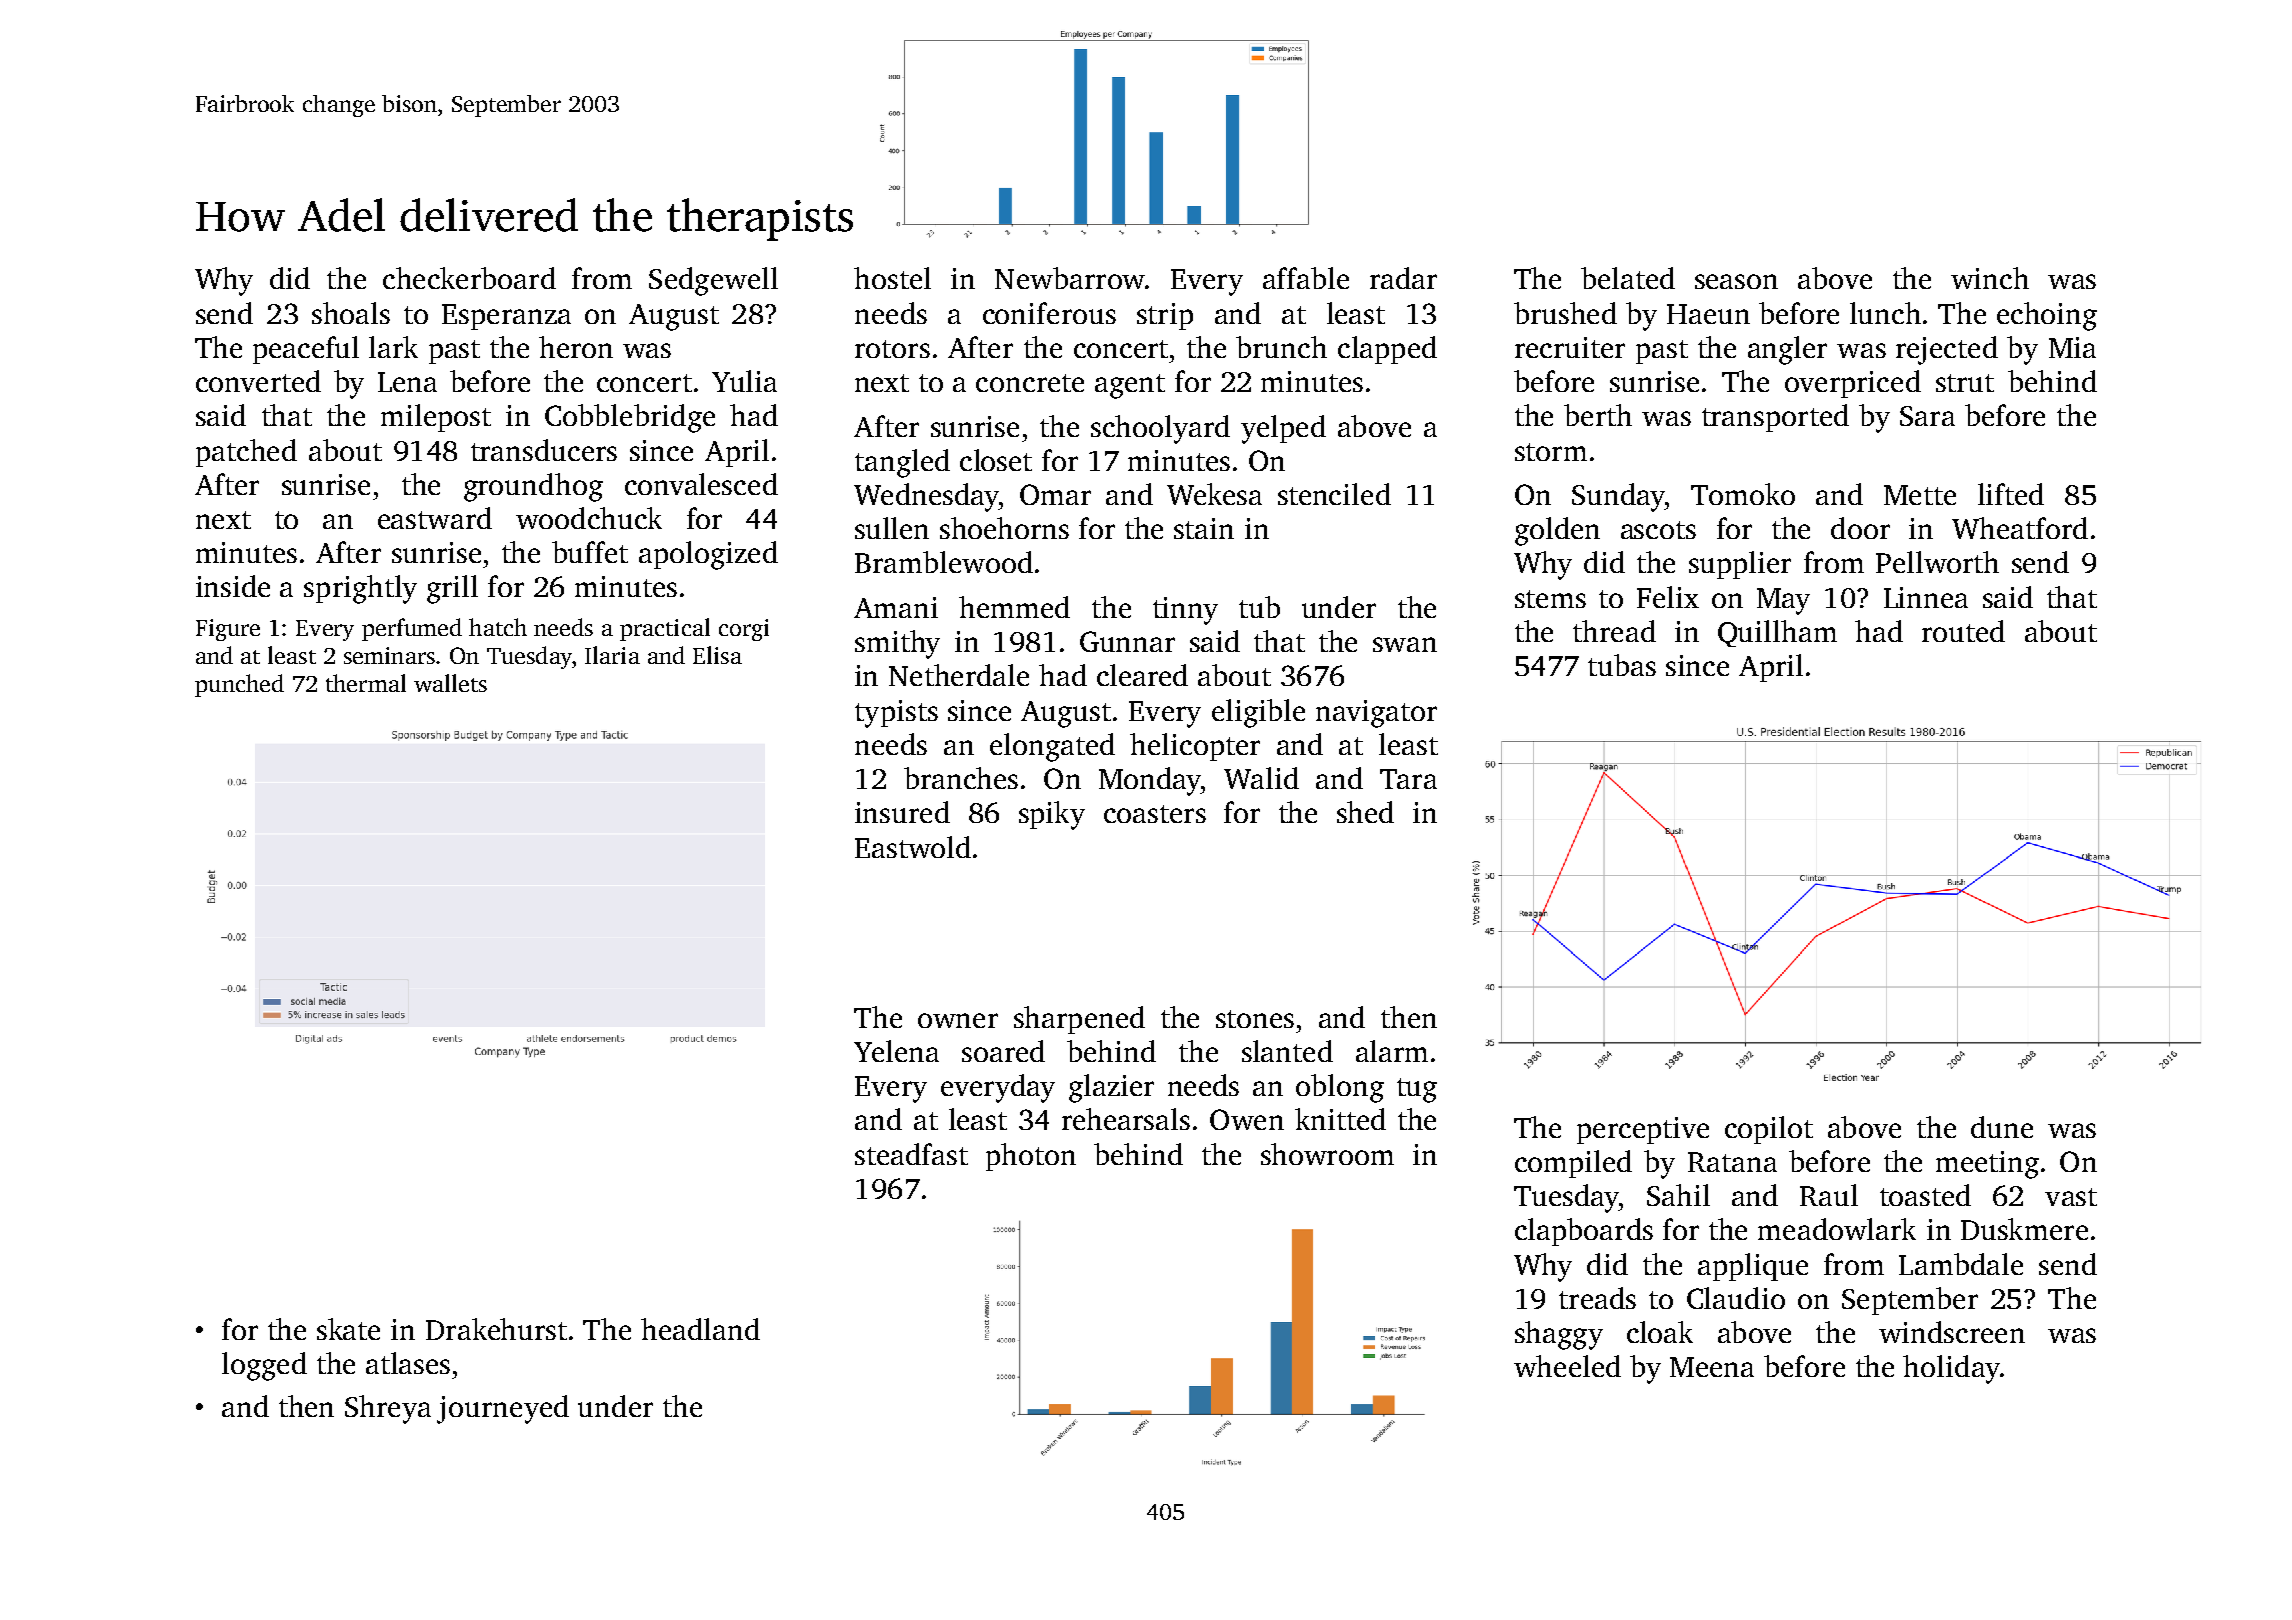 This document has width=2292, height=1620. What do you see at coordinates (1951, 1369) in the document?
I see `holiday` at bounding box center [1951, 1369].
